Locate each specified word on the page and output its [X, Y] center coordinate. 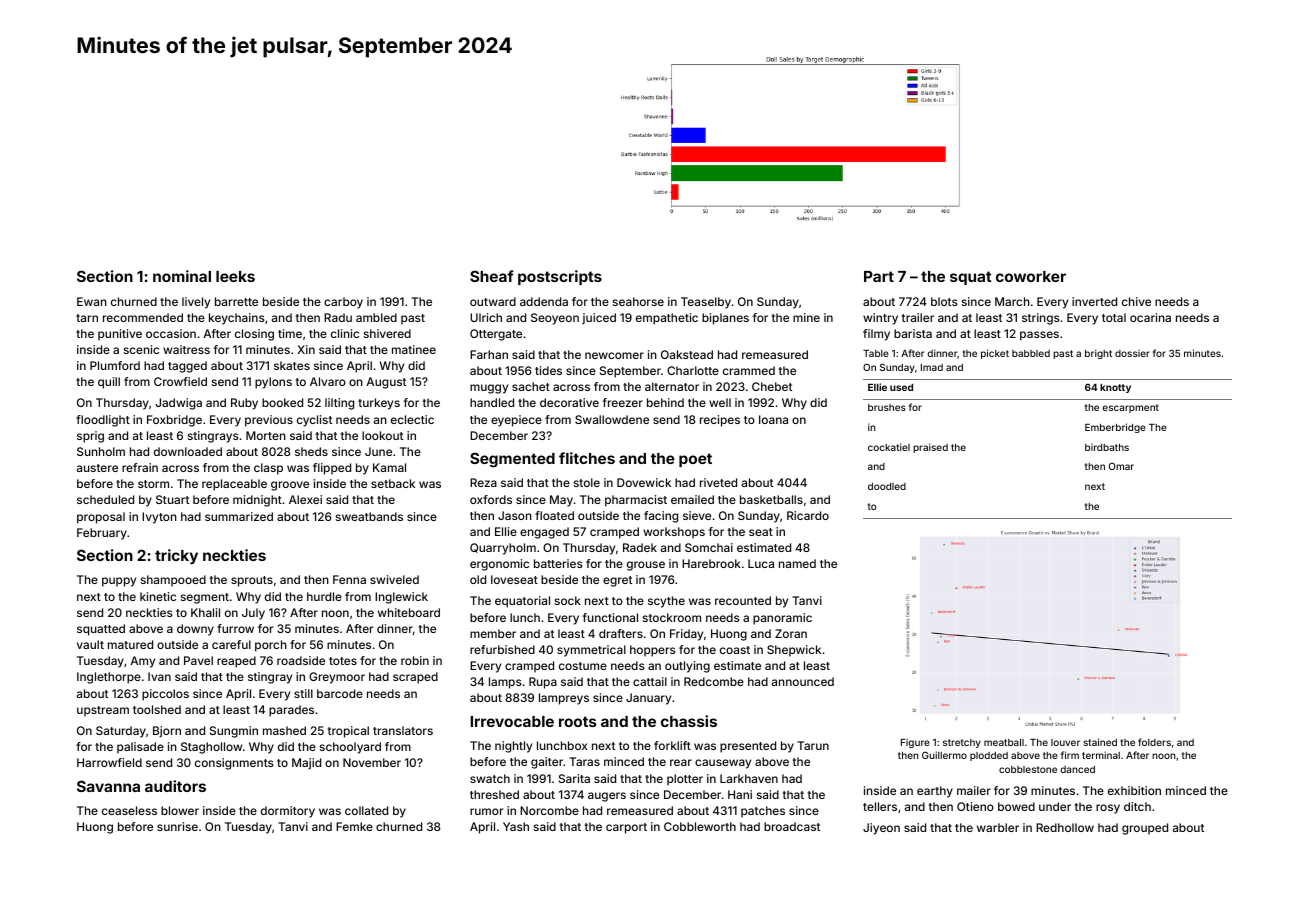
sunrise [177, 826]
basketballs [771, 499]
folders [1154, 742]
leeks [235, 276]
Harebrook [711, 563]
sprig [90, 437]
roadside [301, 660]
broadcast [792, 826]
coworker [1031, 276]
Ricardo [808, 515]
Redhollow [1065, 827]
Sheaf [491, 276]
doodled [887, 486]
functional [610, 617]
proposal [101, 518]
